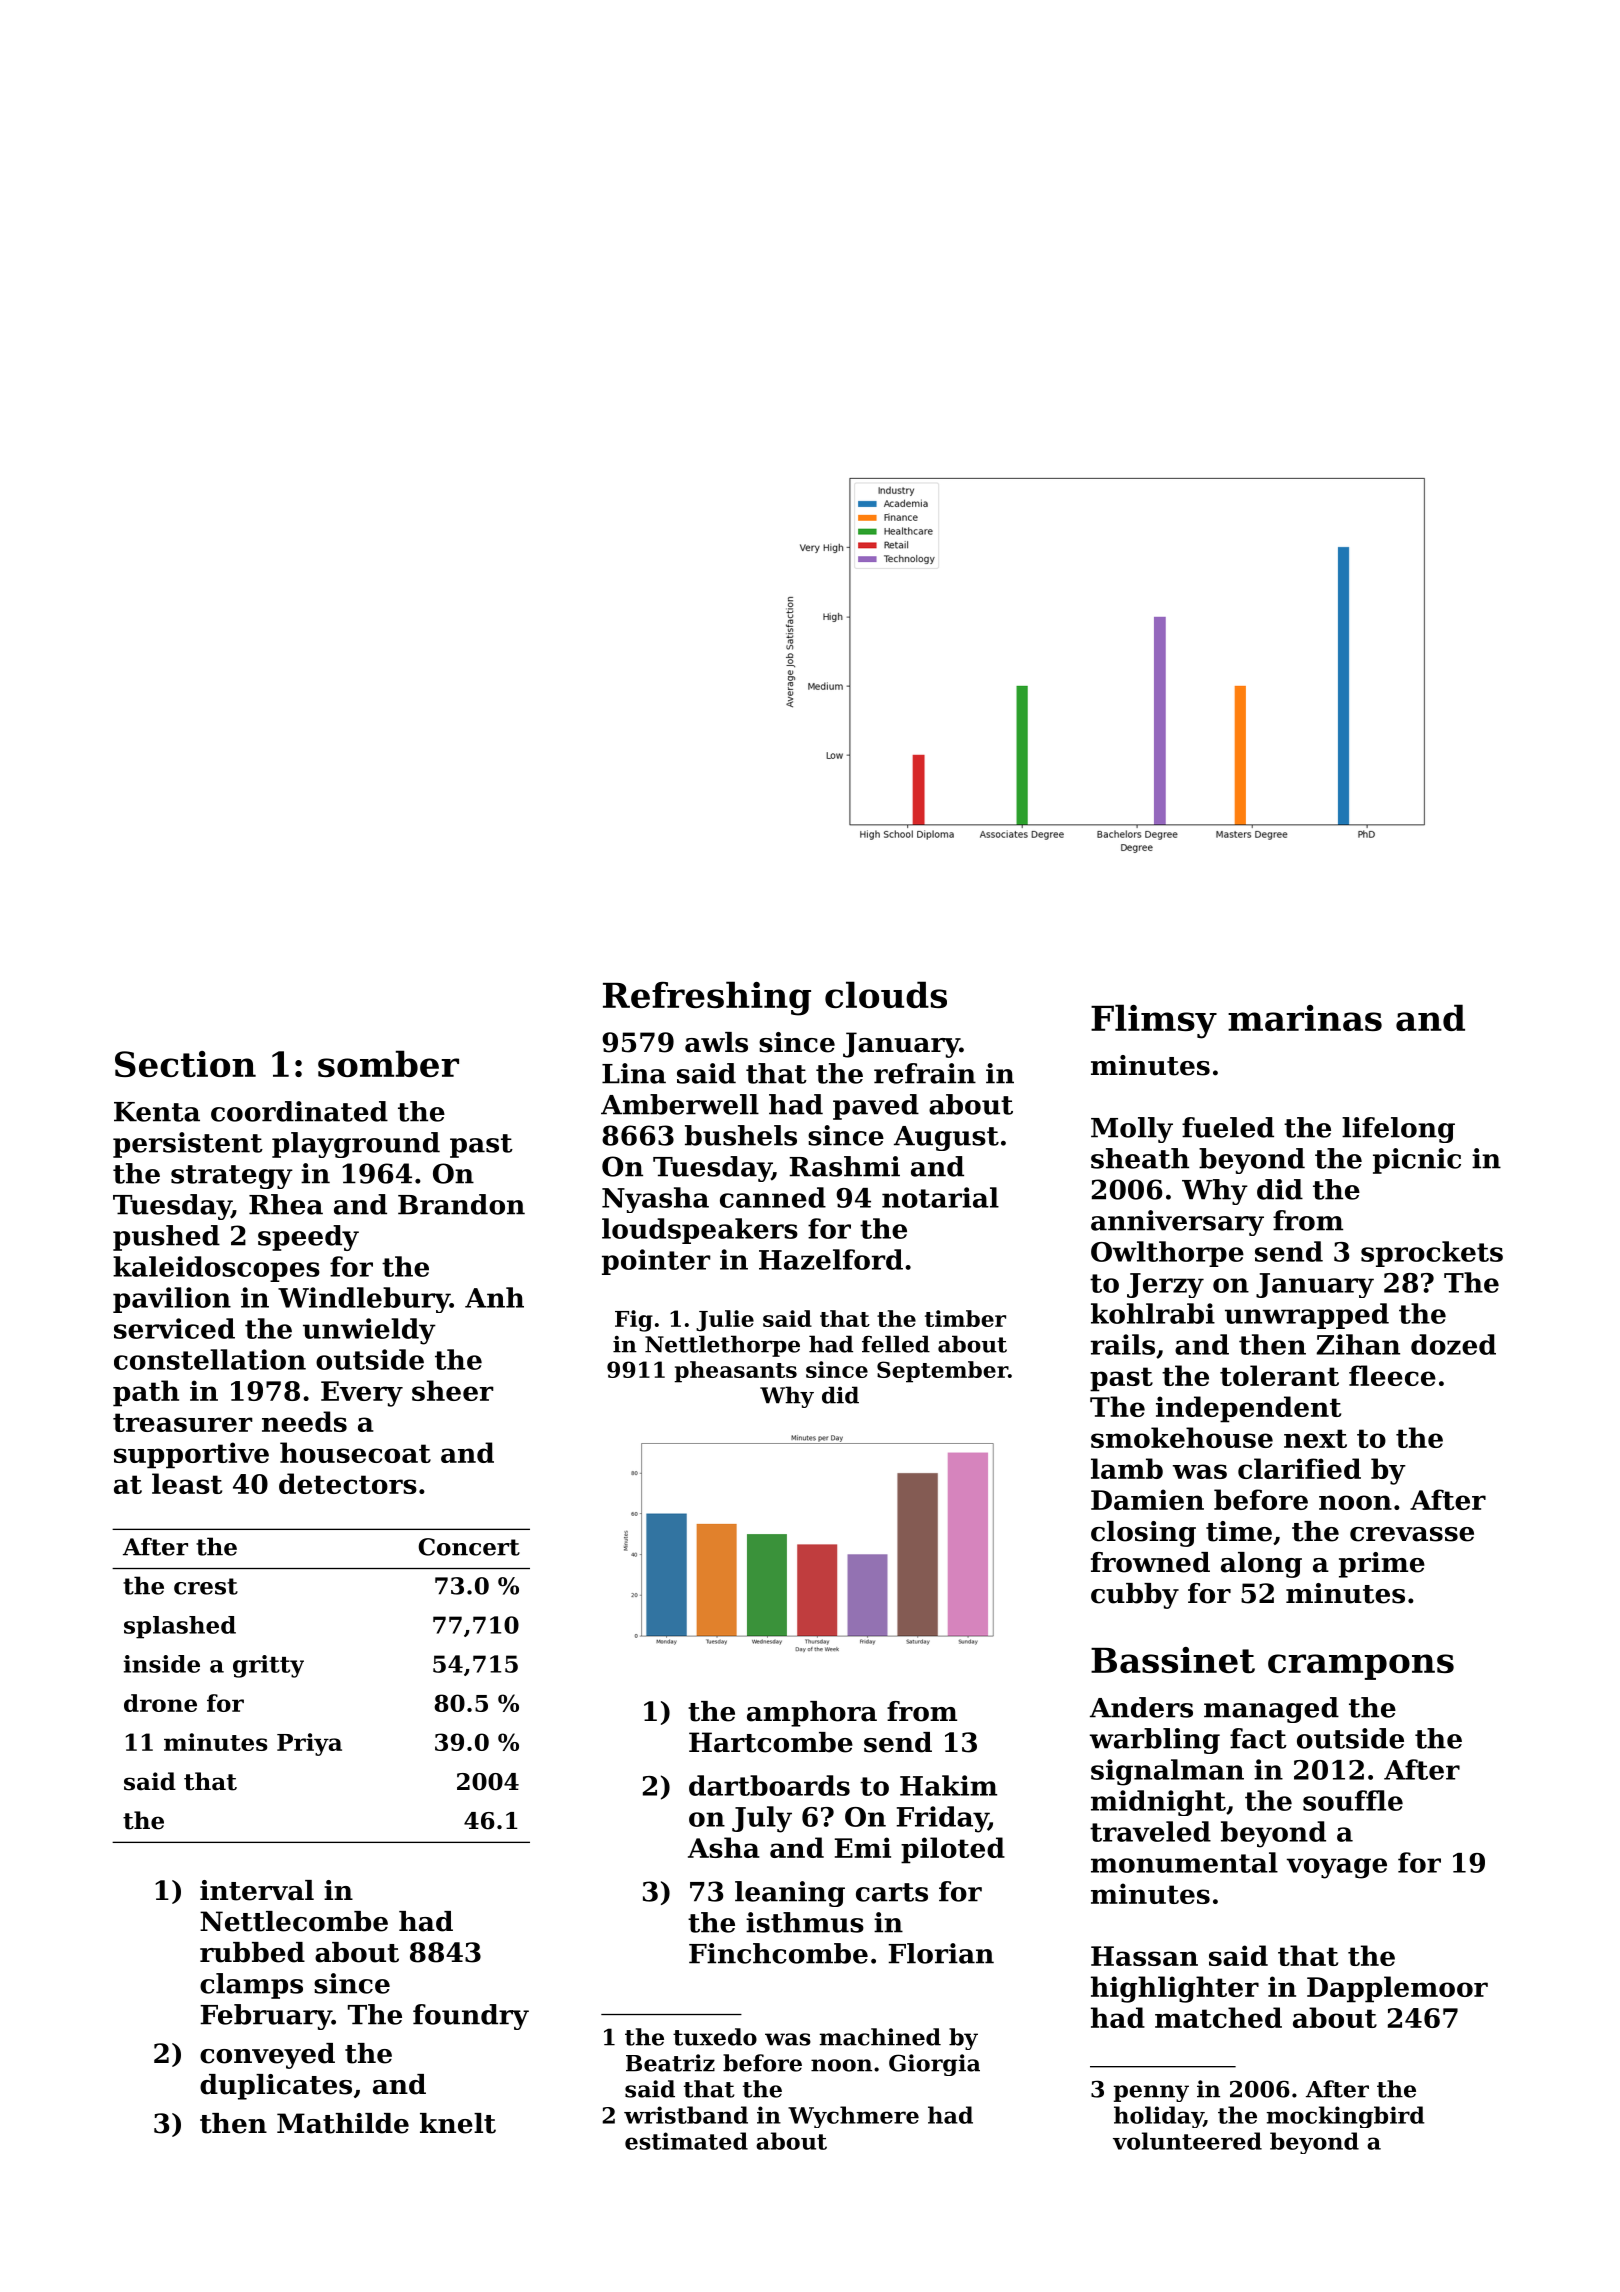 The height and width of the screenshot is (2292, 1620). What do you see at coordinates (1432, 1254) in the screenshot?
I see `sprockets` at bounding box center [1432, 1254].
